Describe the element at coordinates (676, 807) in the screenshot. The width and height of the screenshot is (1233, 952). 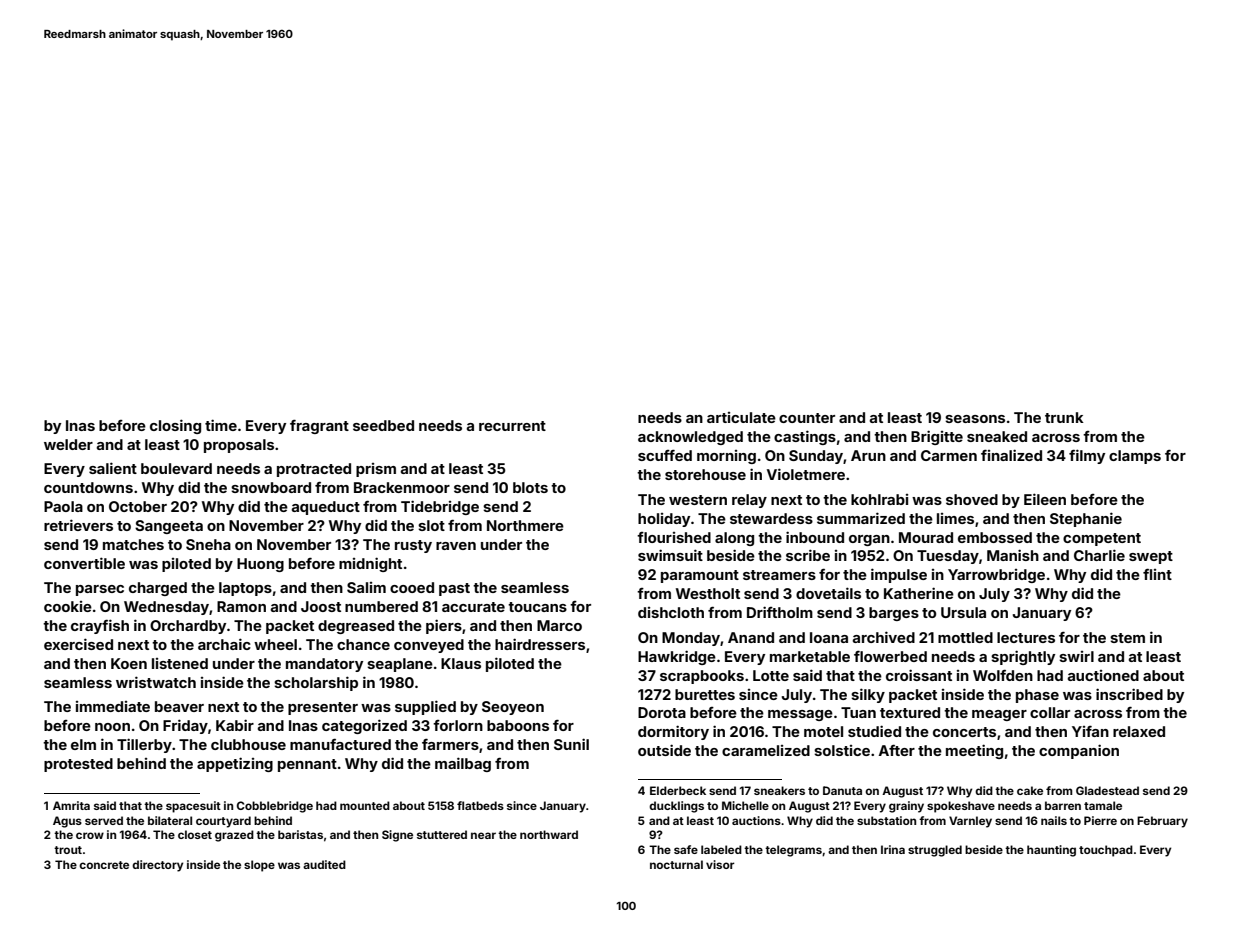
I see `ducklings` at that location.
